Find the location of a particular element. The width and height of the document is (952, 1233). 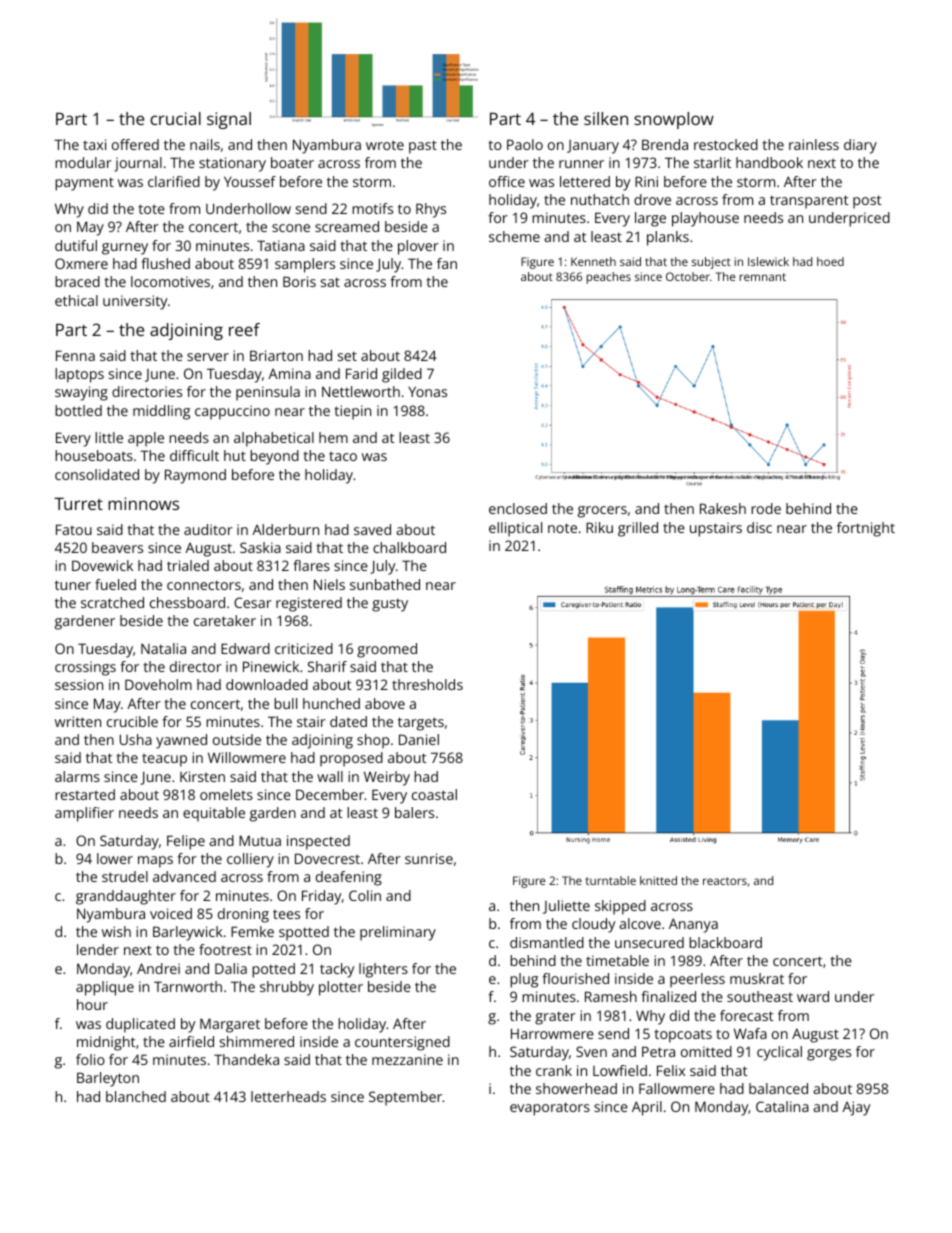

dismantled is located at coordinates (547, 942).
